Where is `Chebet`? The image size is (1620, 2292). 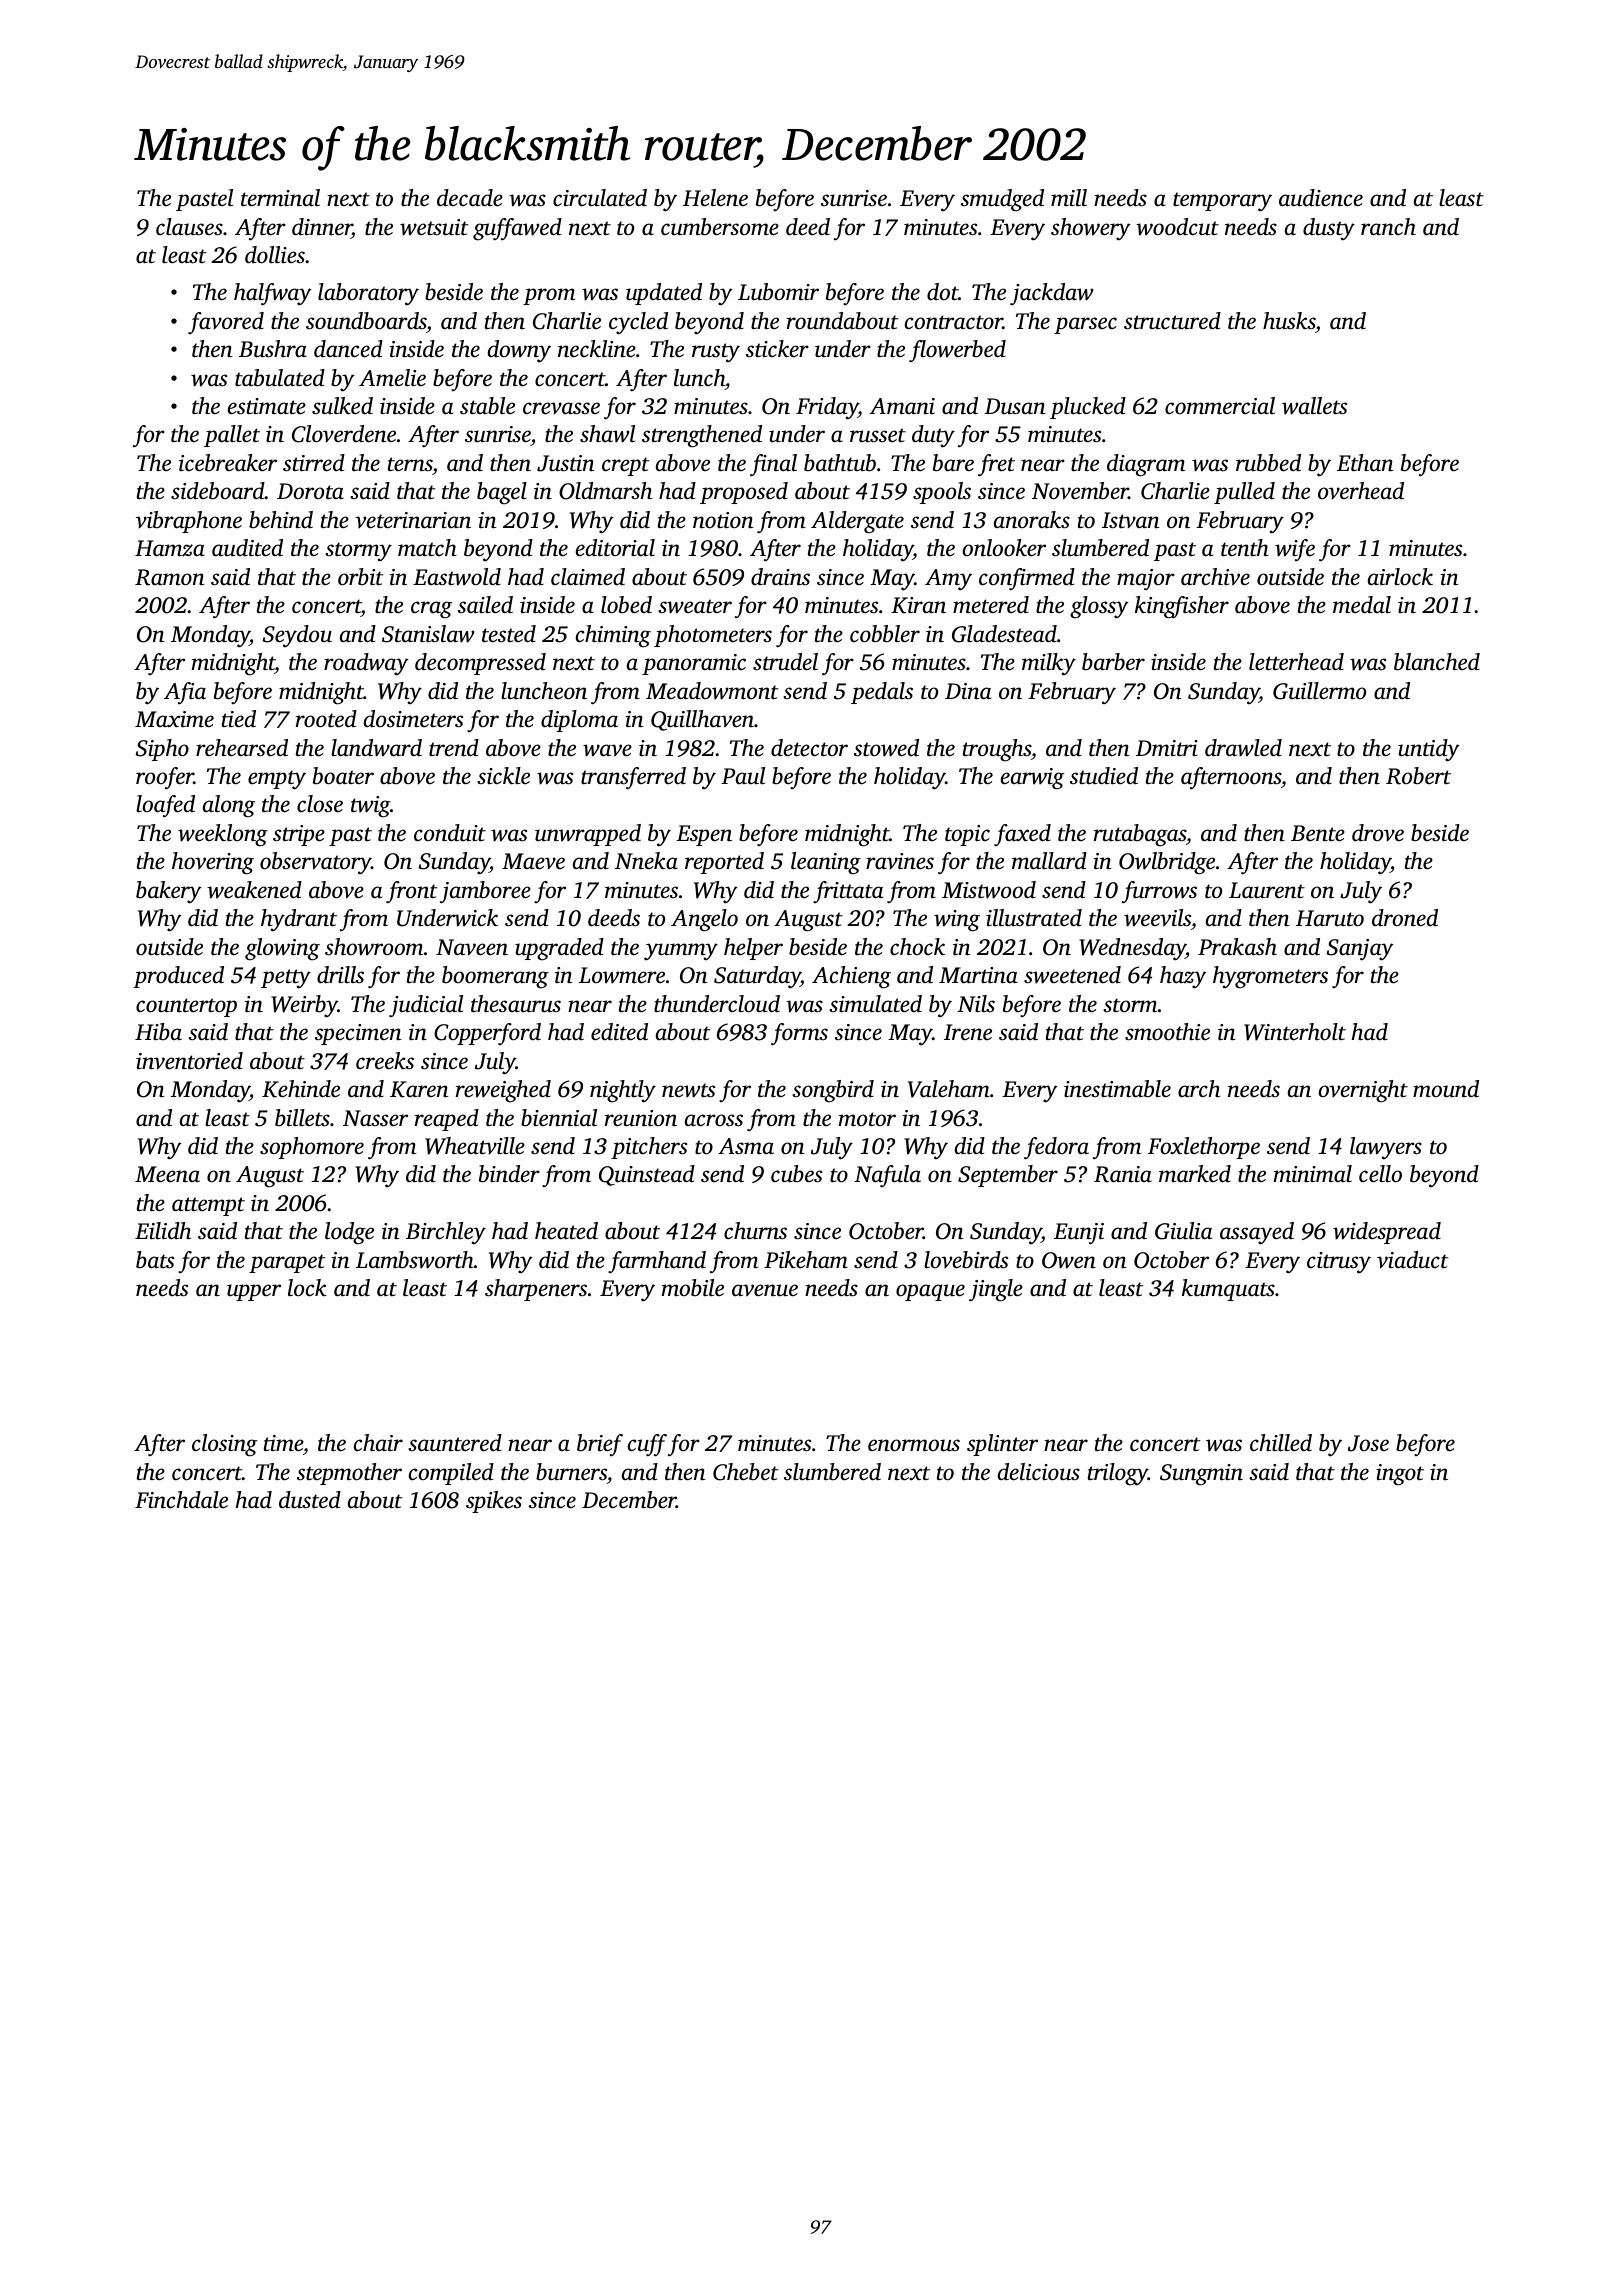 Chebet is located at coordinates (745, 1472).
